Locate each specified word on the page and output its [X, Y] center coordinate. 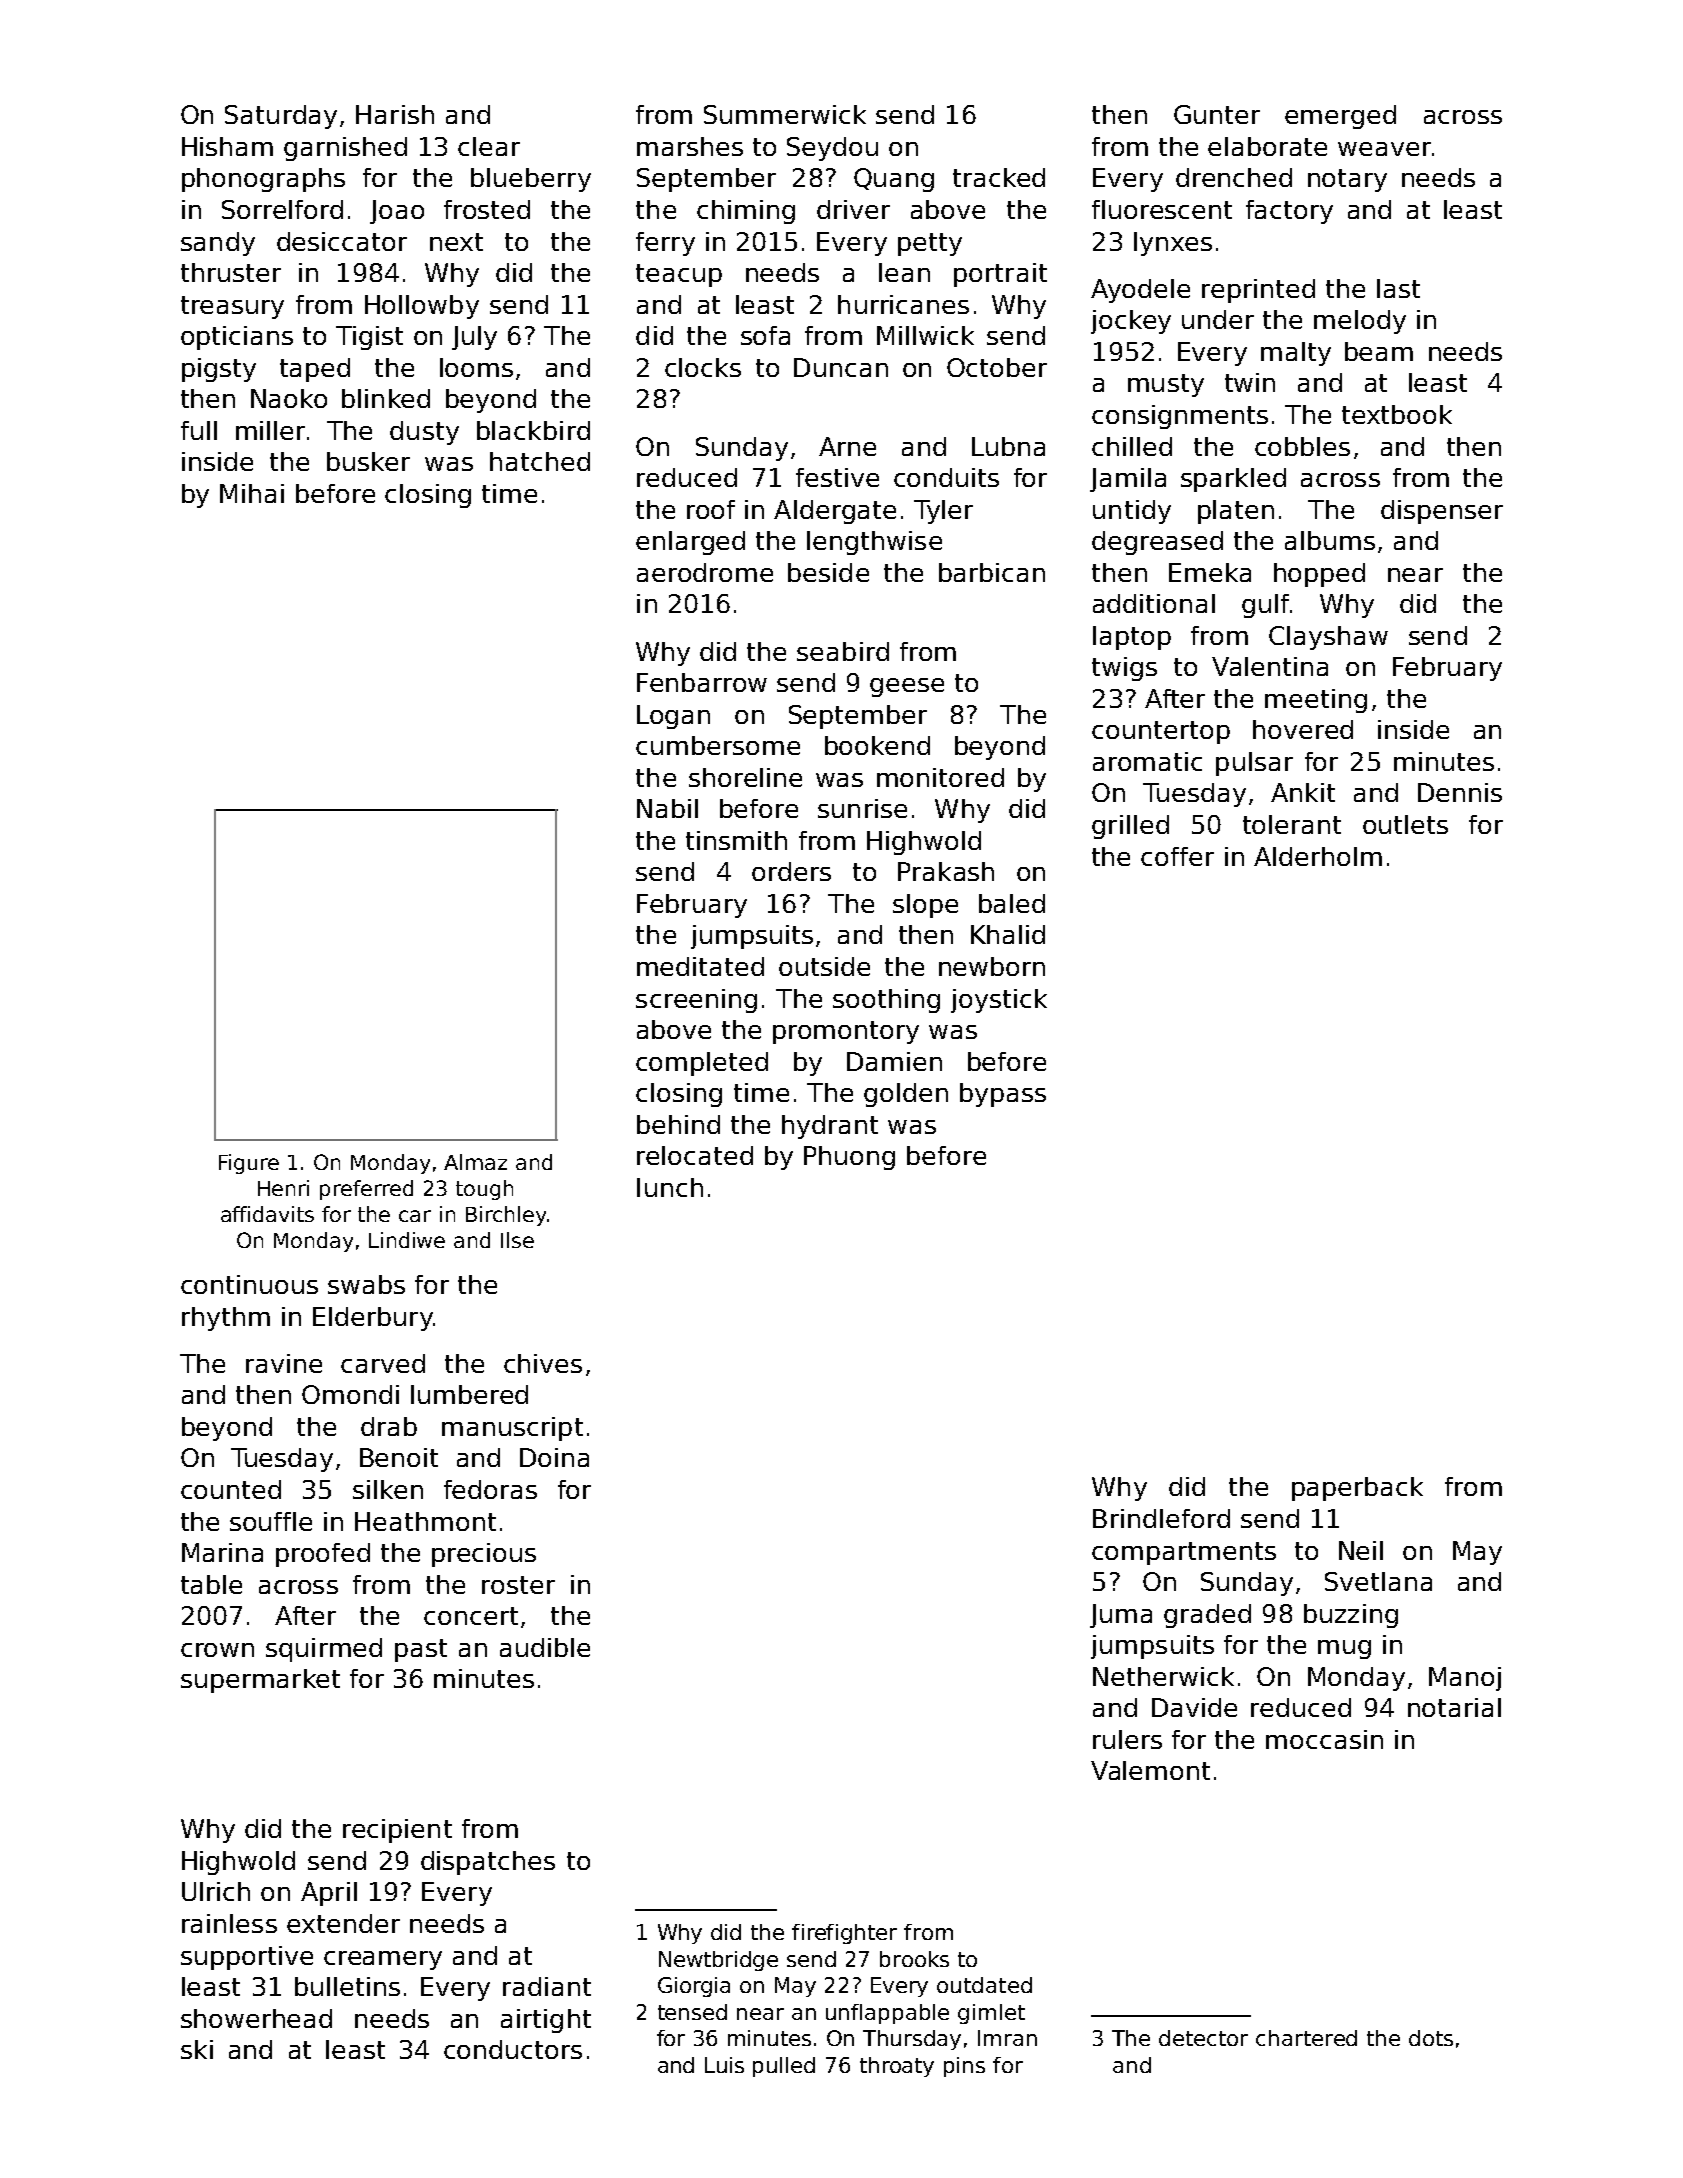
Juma [1121, 1616]
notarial [1454, 1707]
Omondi [350, 1394]
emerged [1340, 117]
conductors [513, 2049]
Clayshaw [1328, 638]
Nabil [667, 808]
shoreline [745, 777]
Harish [395, 114]
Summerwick [785, 114]
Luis [724, 2065]
